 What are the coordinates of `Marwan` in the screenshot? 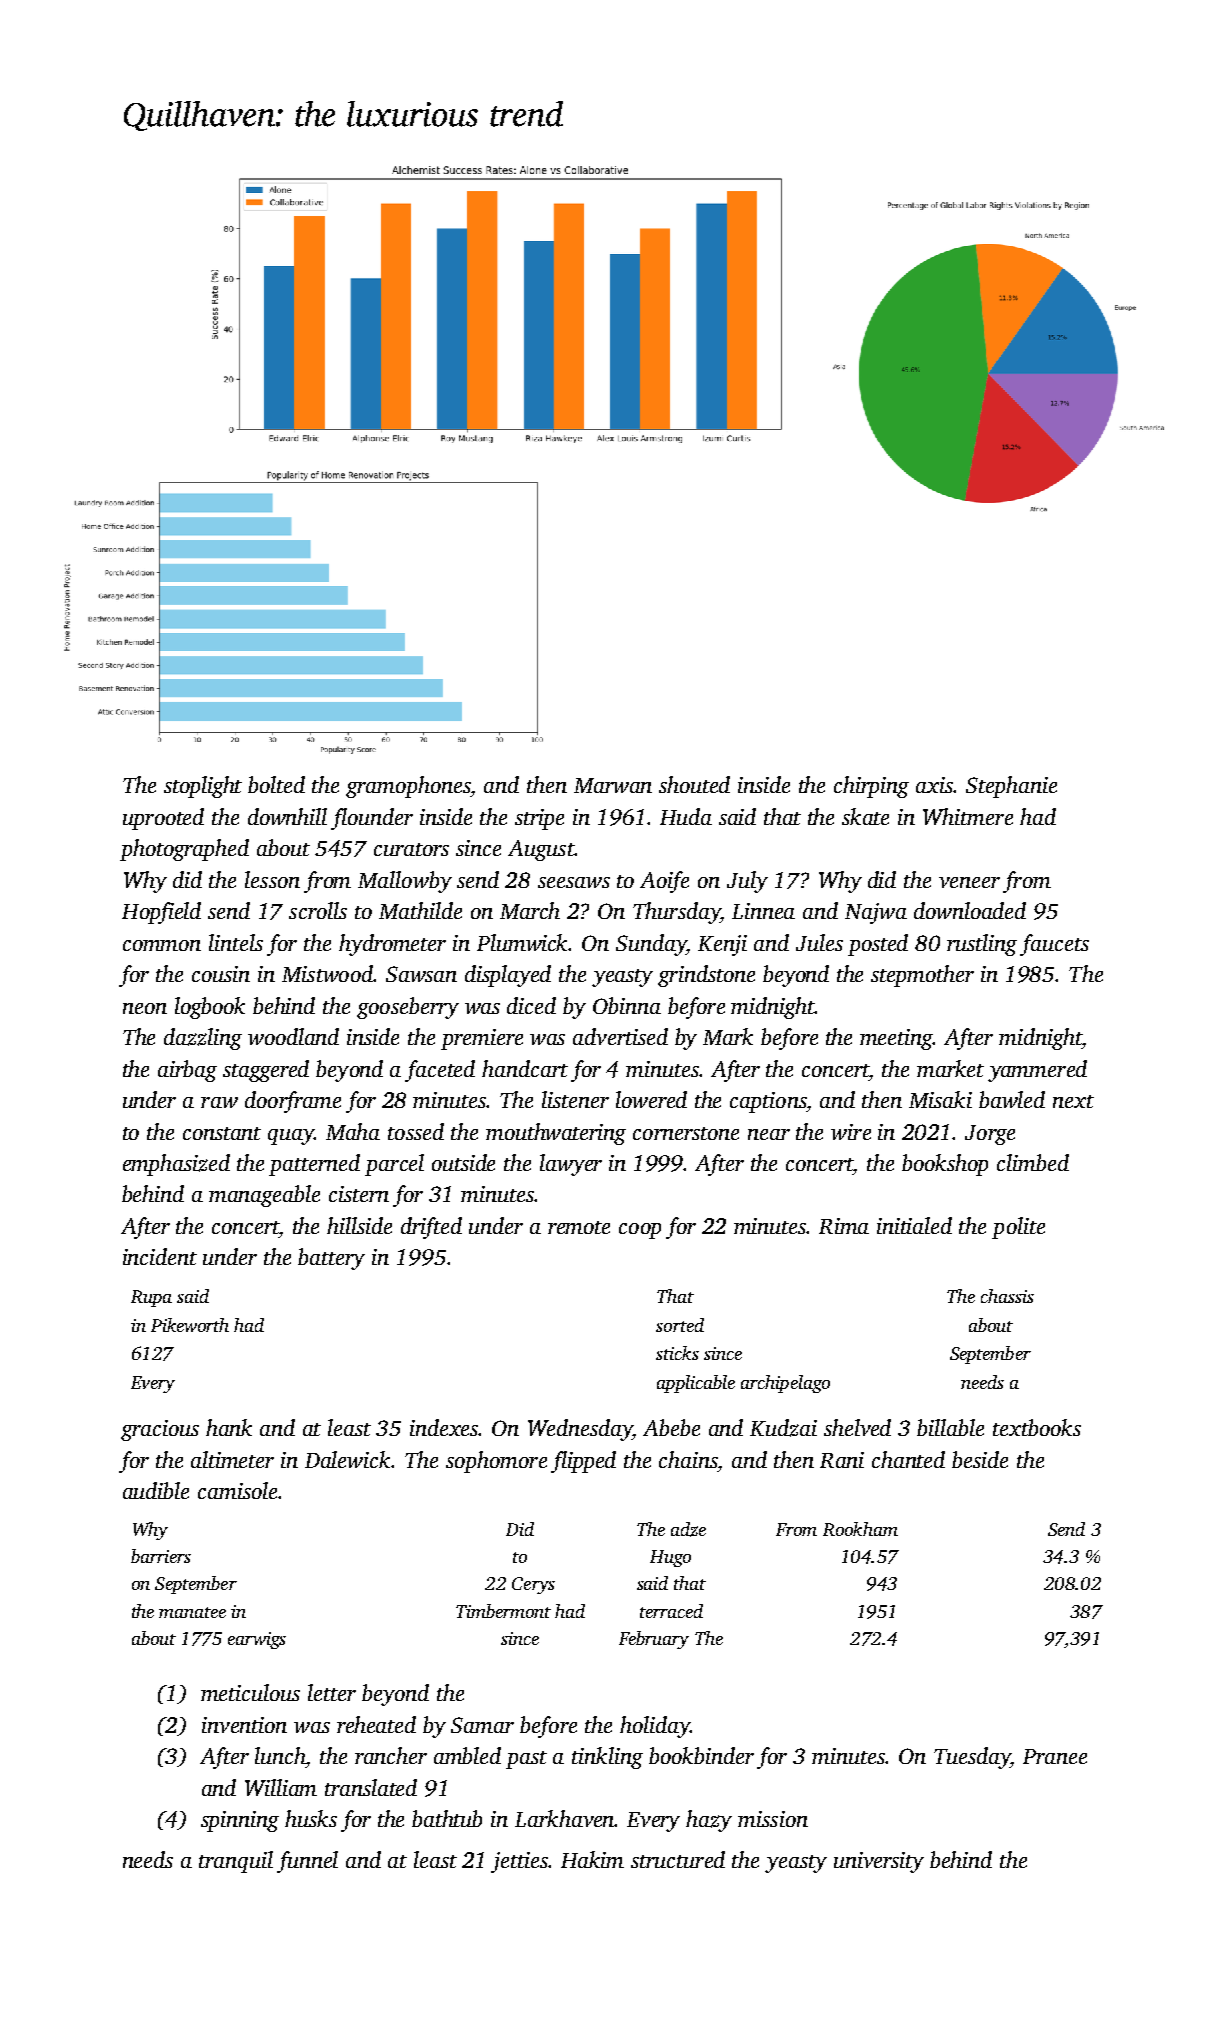 It's located at (613, 785).
